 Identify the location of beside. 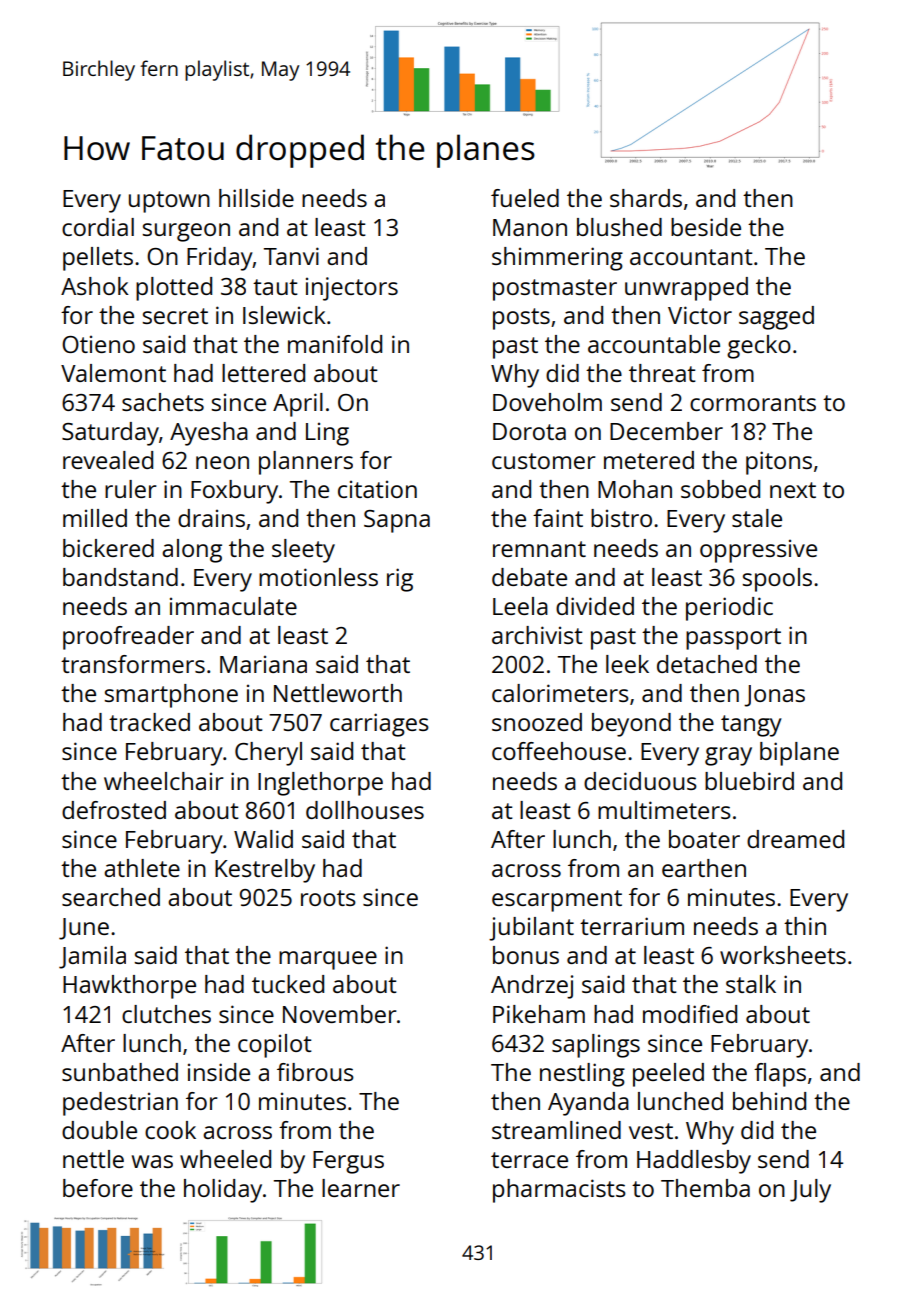
(706, 227).
